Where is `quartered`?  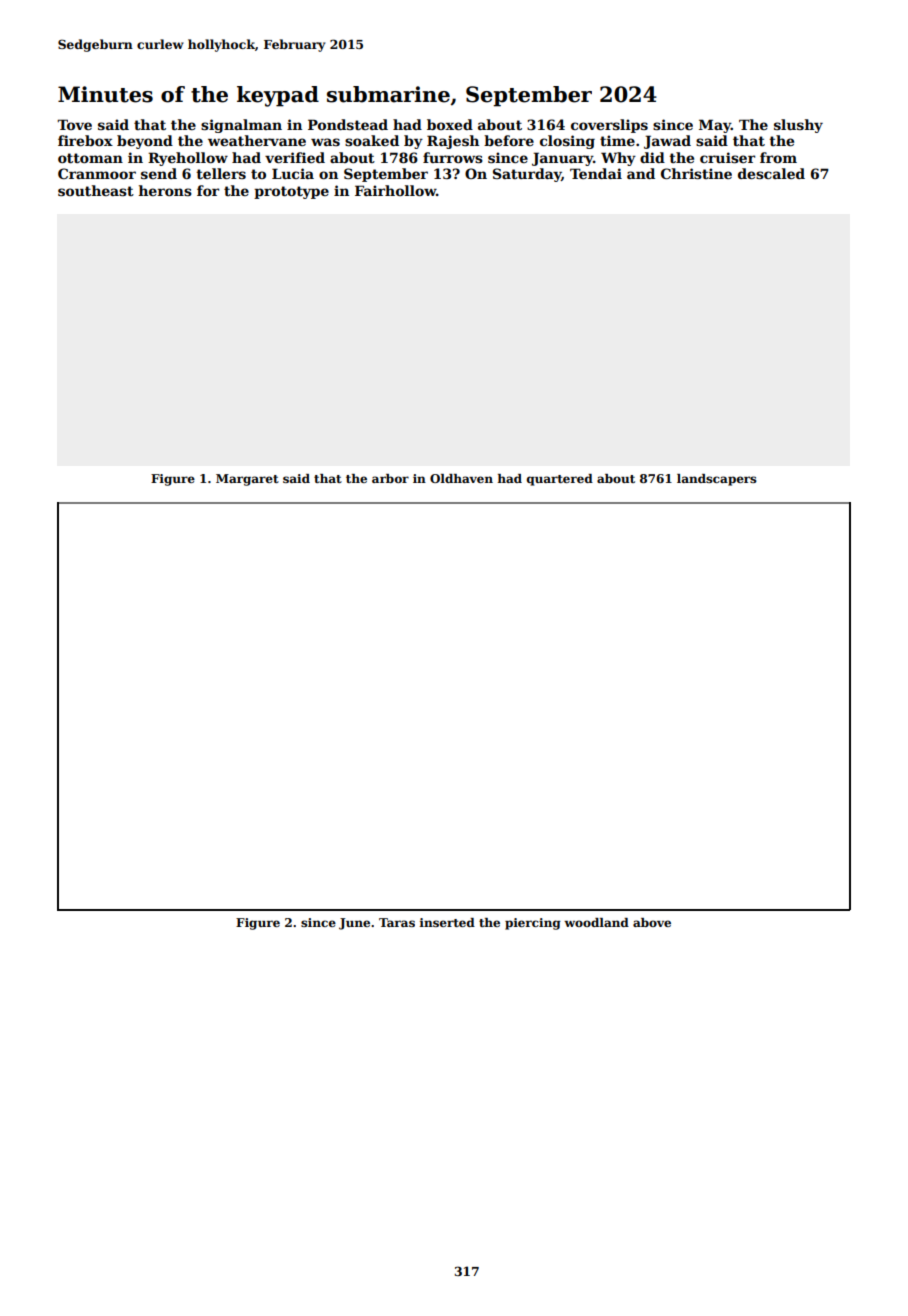 quartered is located at coordinates (560, 480).
